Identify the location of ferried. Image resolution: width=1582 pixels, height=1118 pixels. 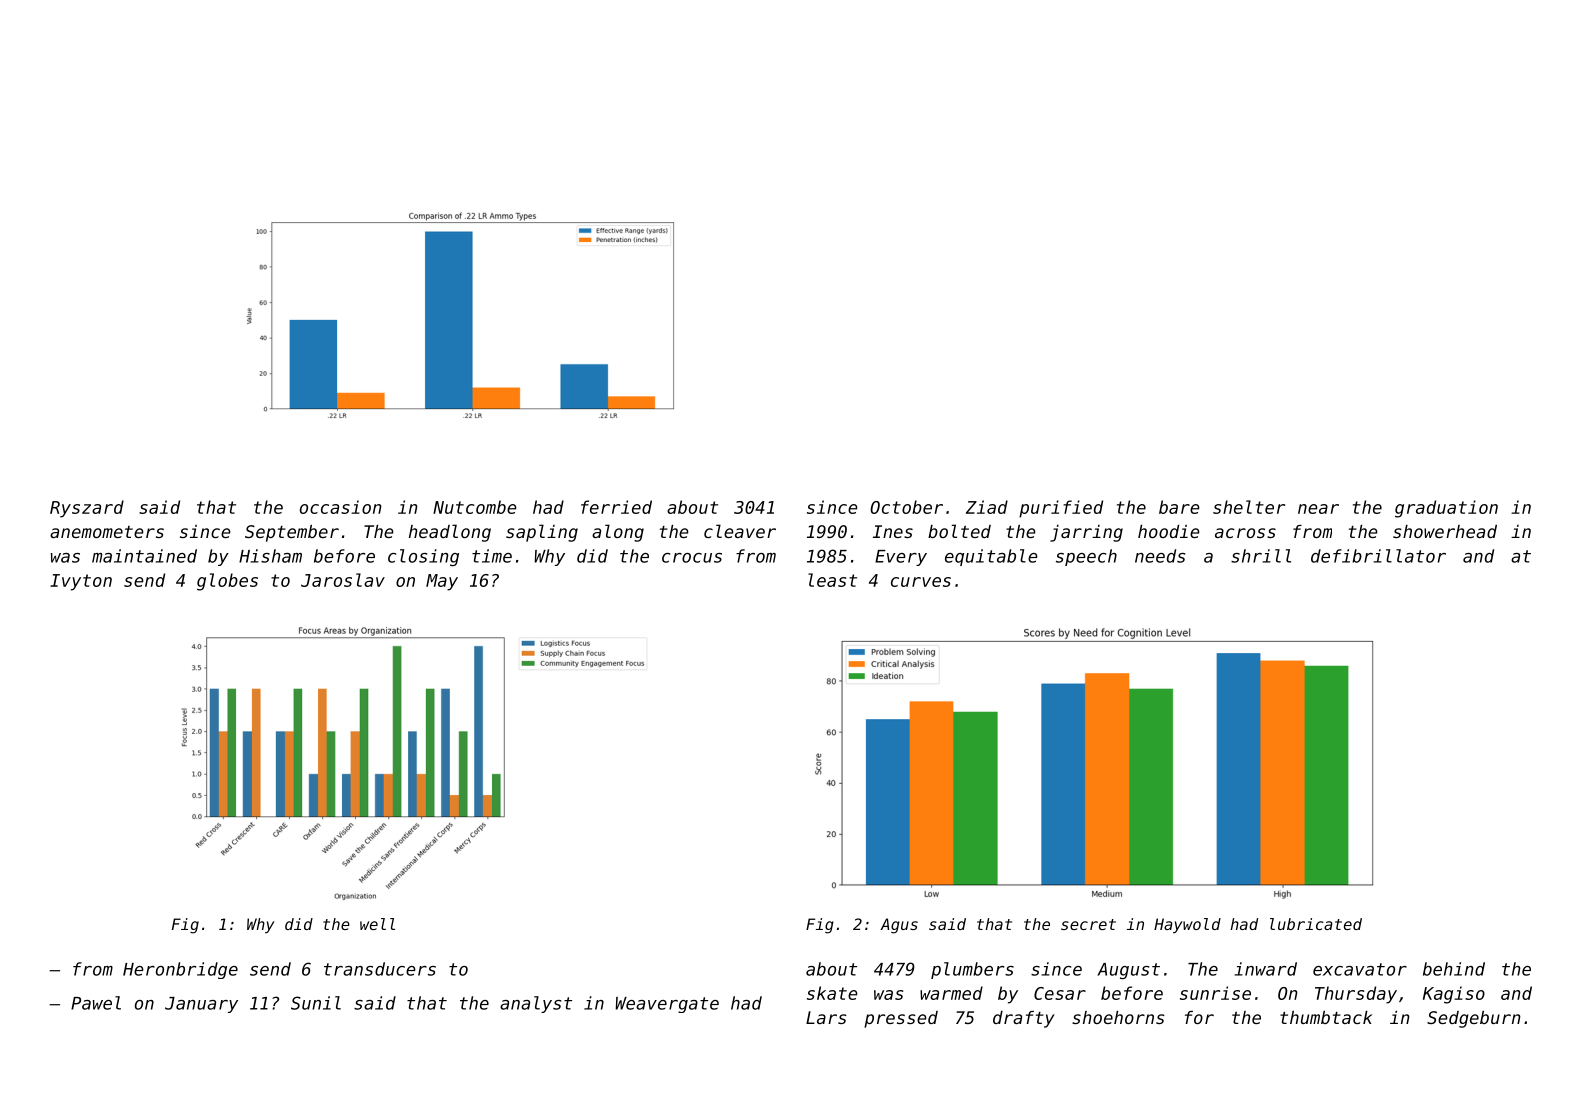
(616, 507).
